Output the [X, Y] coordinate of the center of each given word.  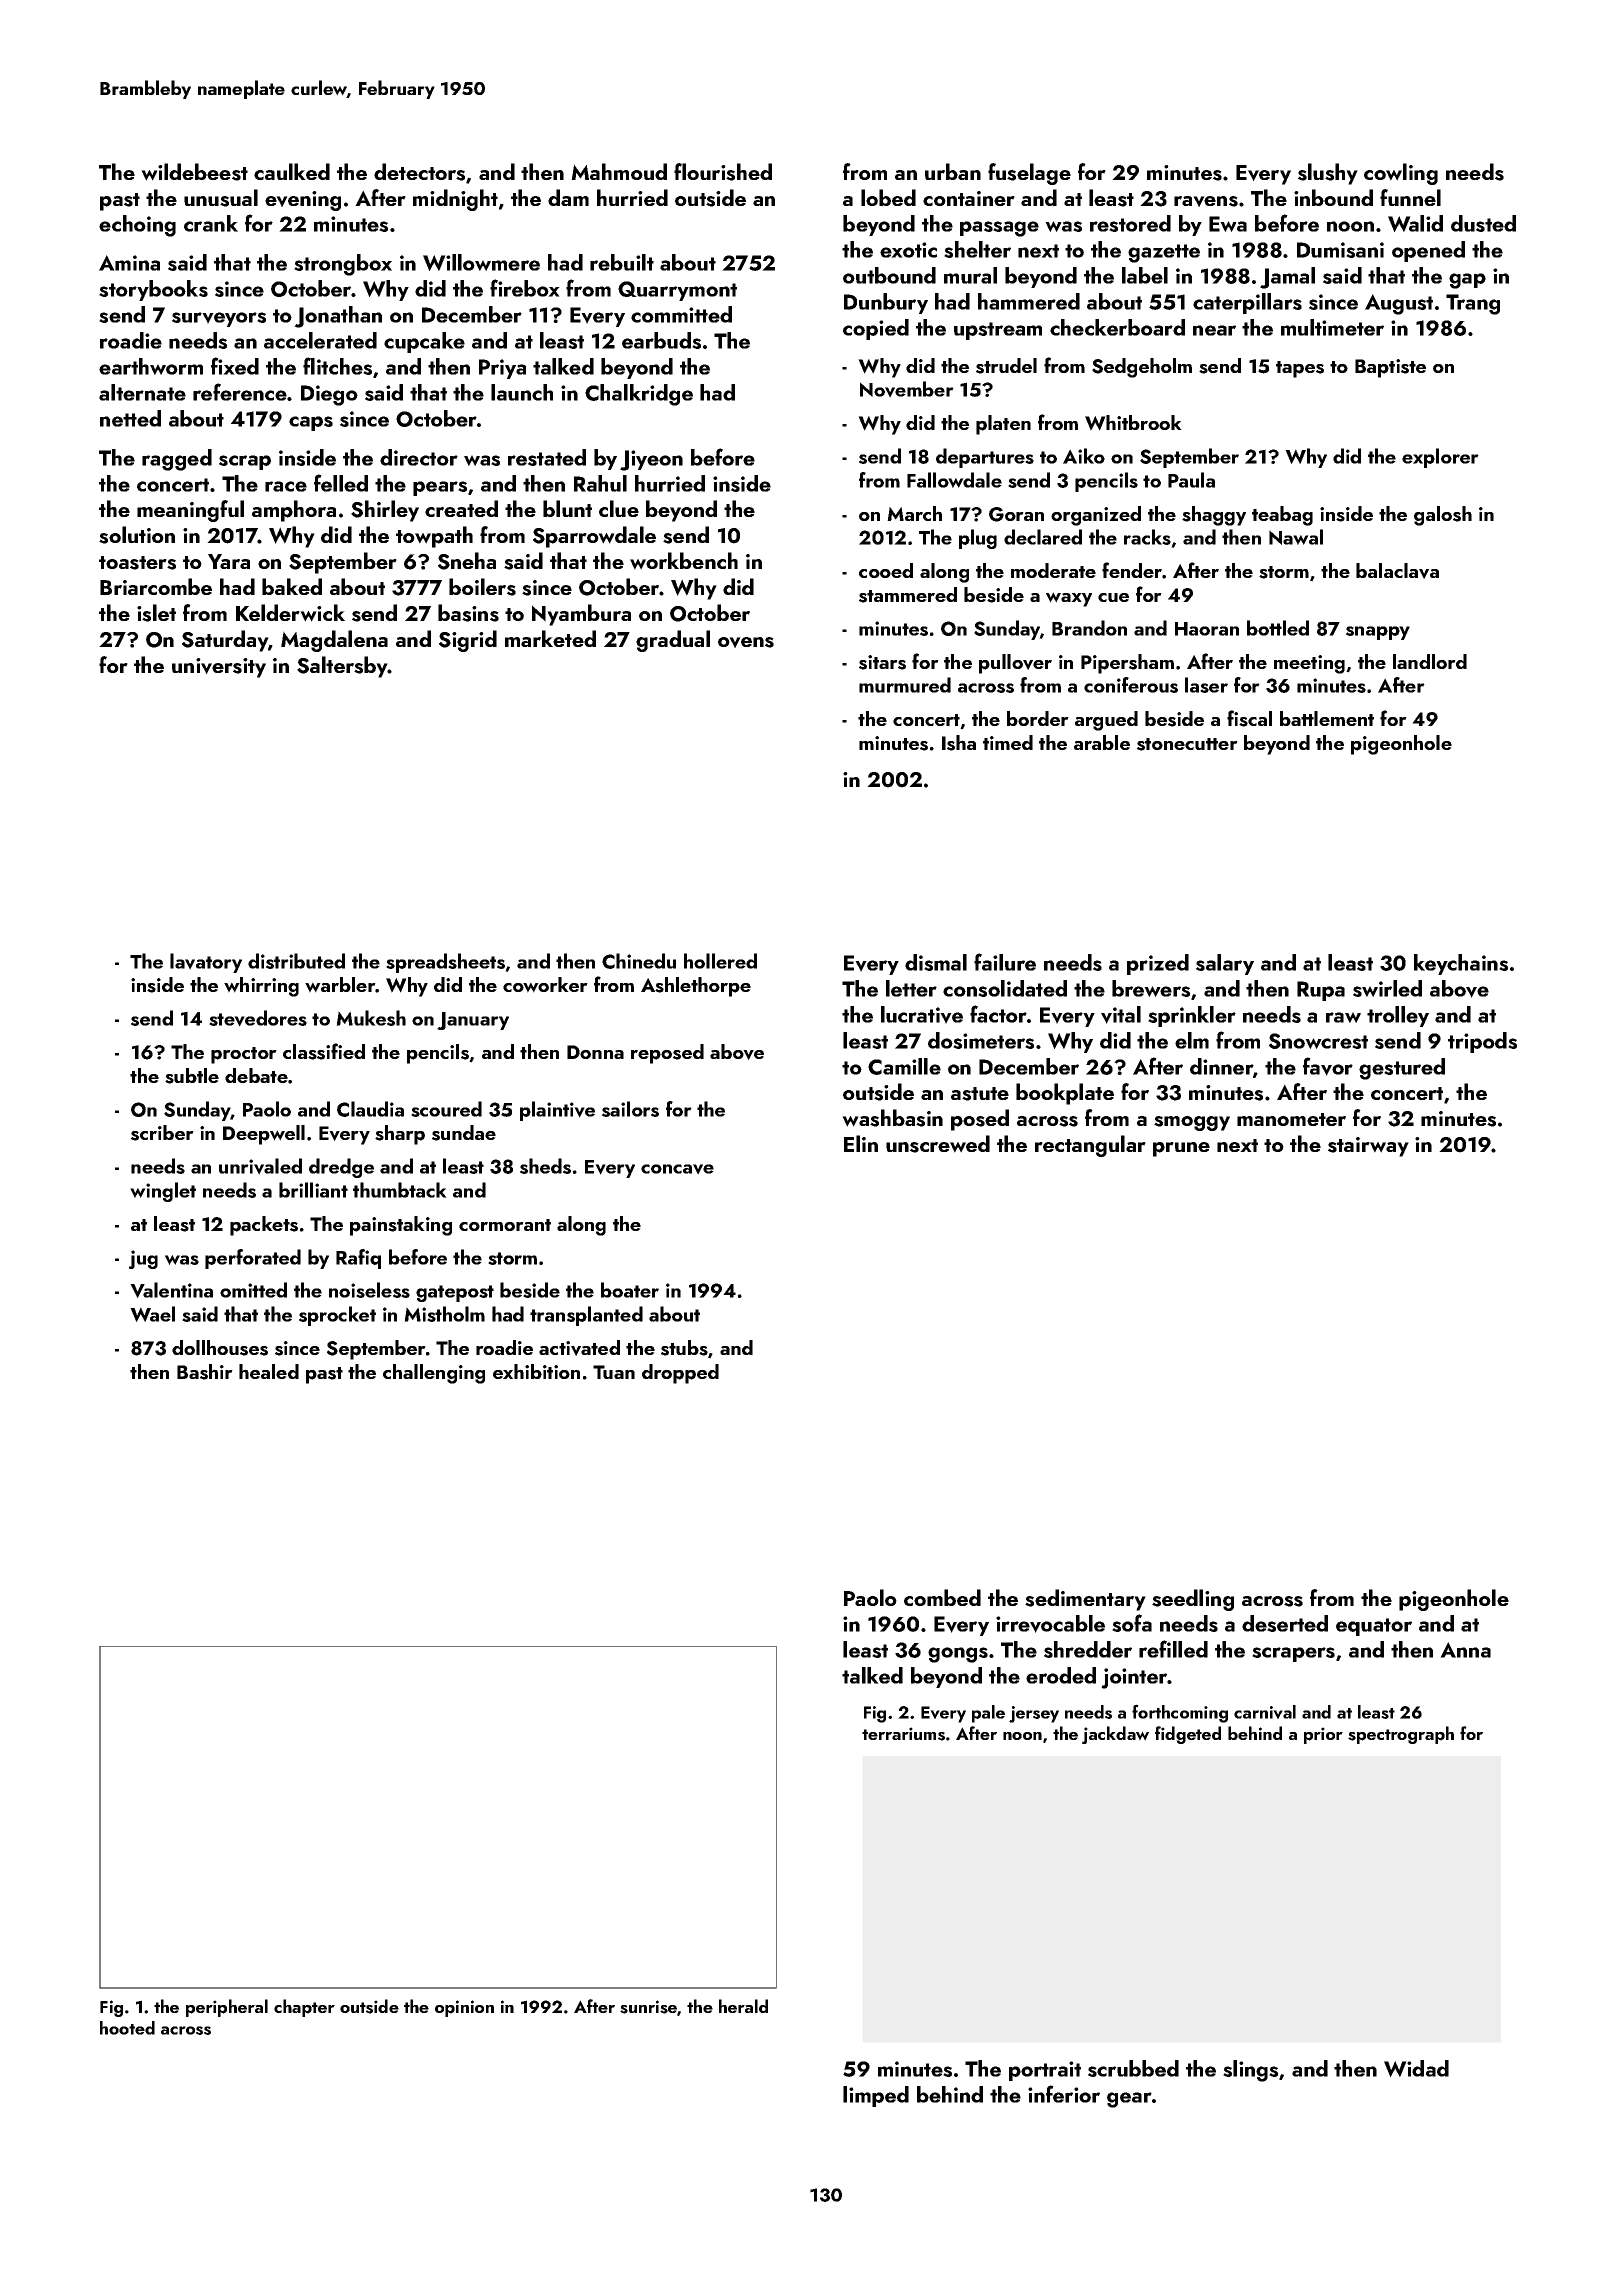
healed [269, 1371]
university [219, 668]
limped [876, 2096]
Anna [1465, 1650]
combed [942, 1597]
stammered [908, 595]
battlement [1327, 718]
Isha [959, 743]
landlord [1430, 661]
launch [522, 392]
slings [1250, 2071]
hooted [127, 2028]
